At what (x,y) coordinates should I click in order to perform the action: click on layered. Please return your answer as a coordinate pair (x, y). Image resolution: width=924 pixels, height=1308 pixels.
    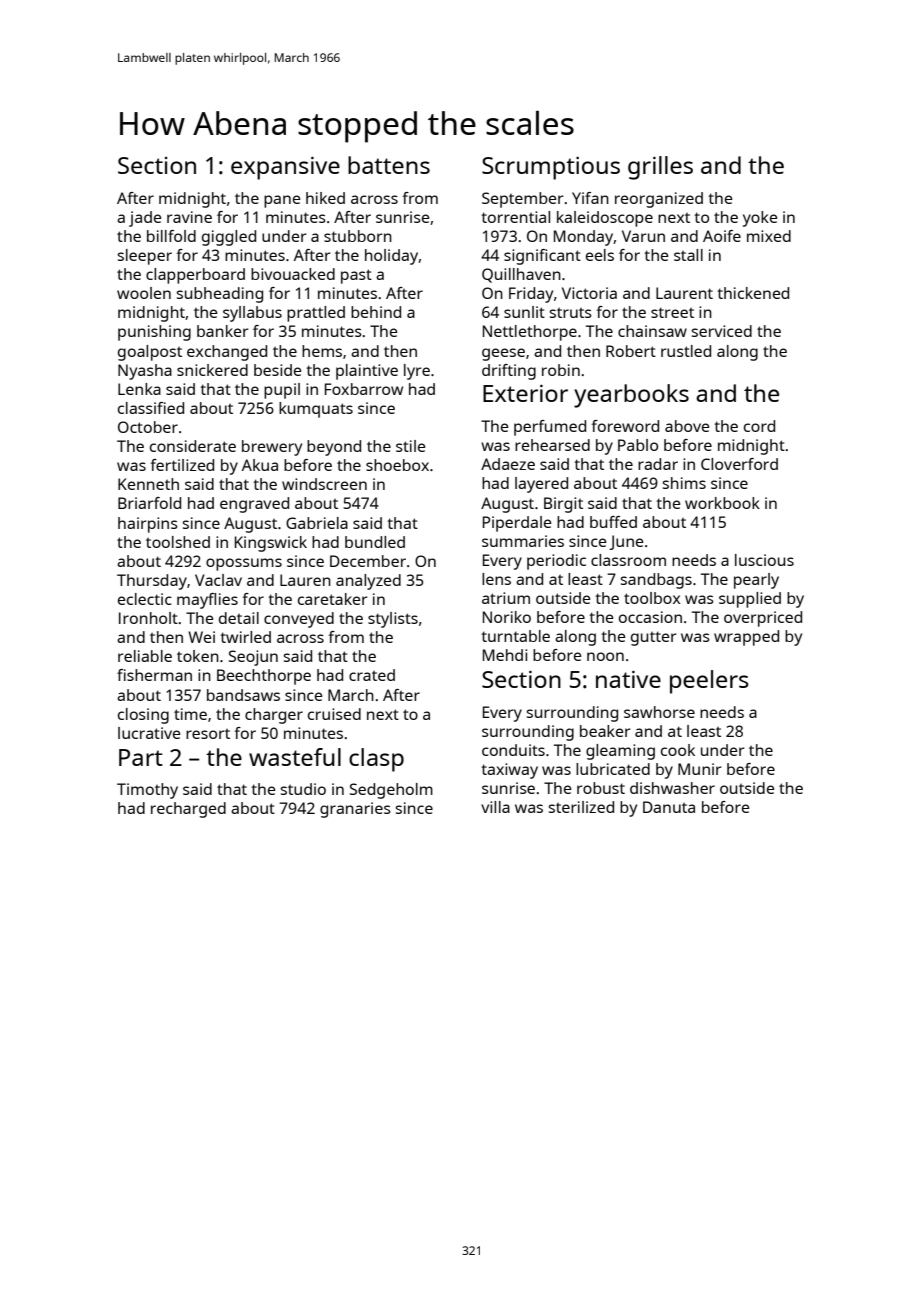
    Looking at the image, I should click on (541, 485).
